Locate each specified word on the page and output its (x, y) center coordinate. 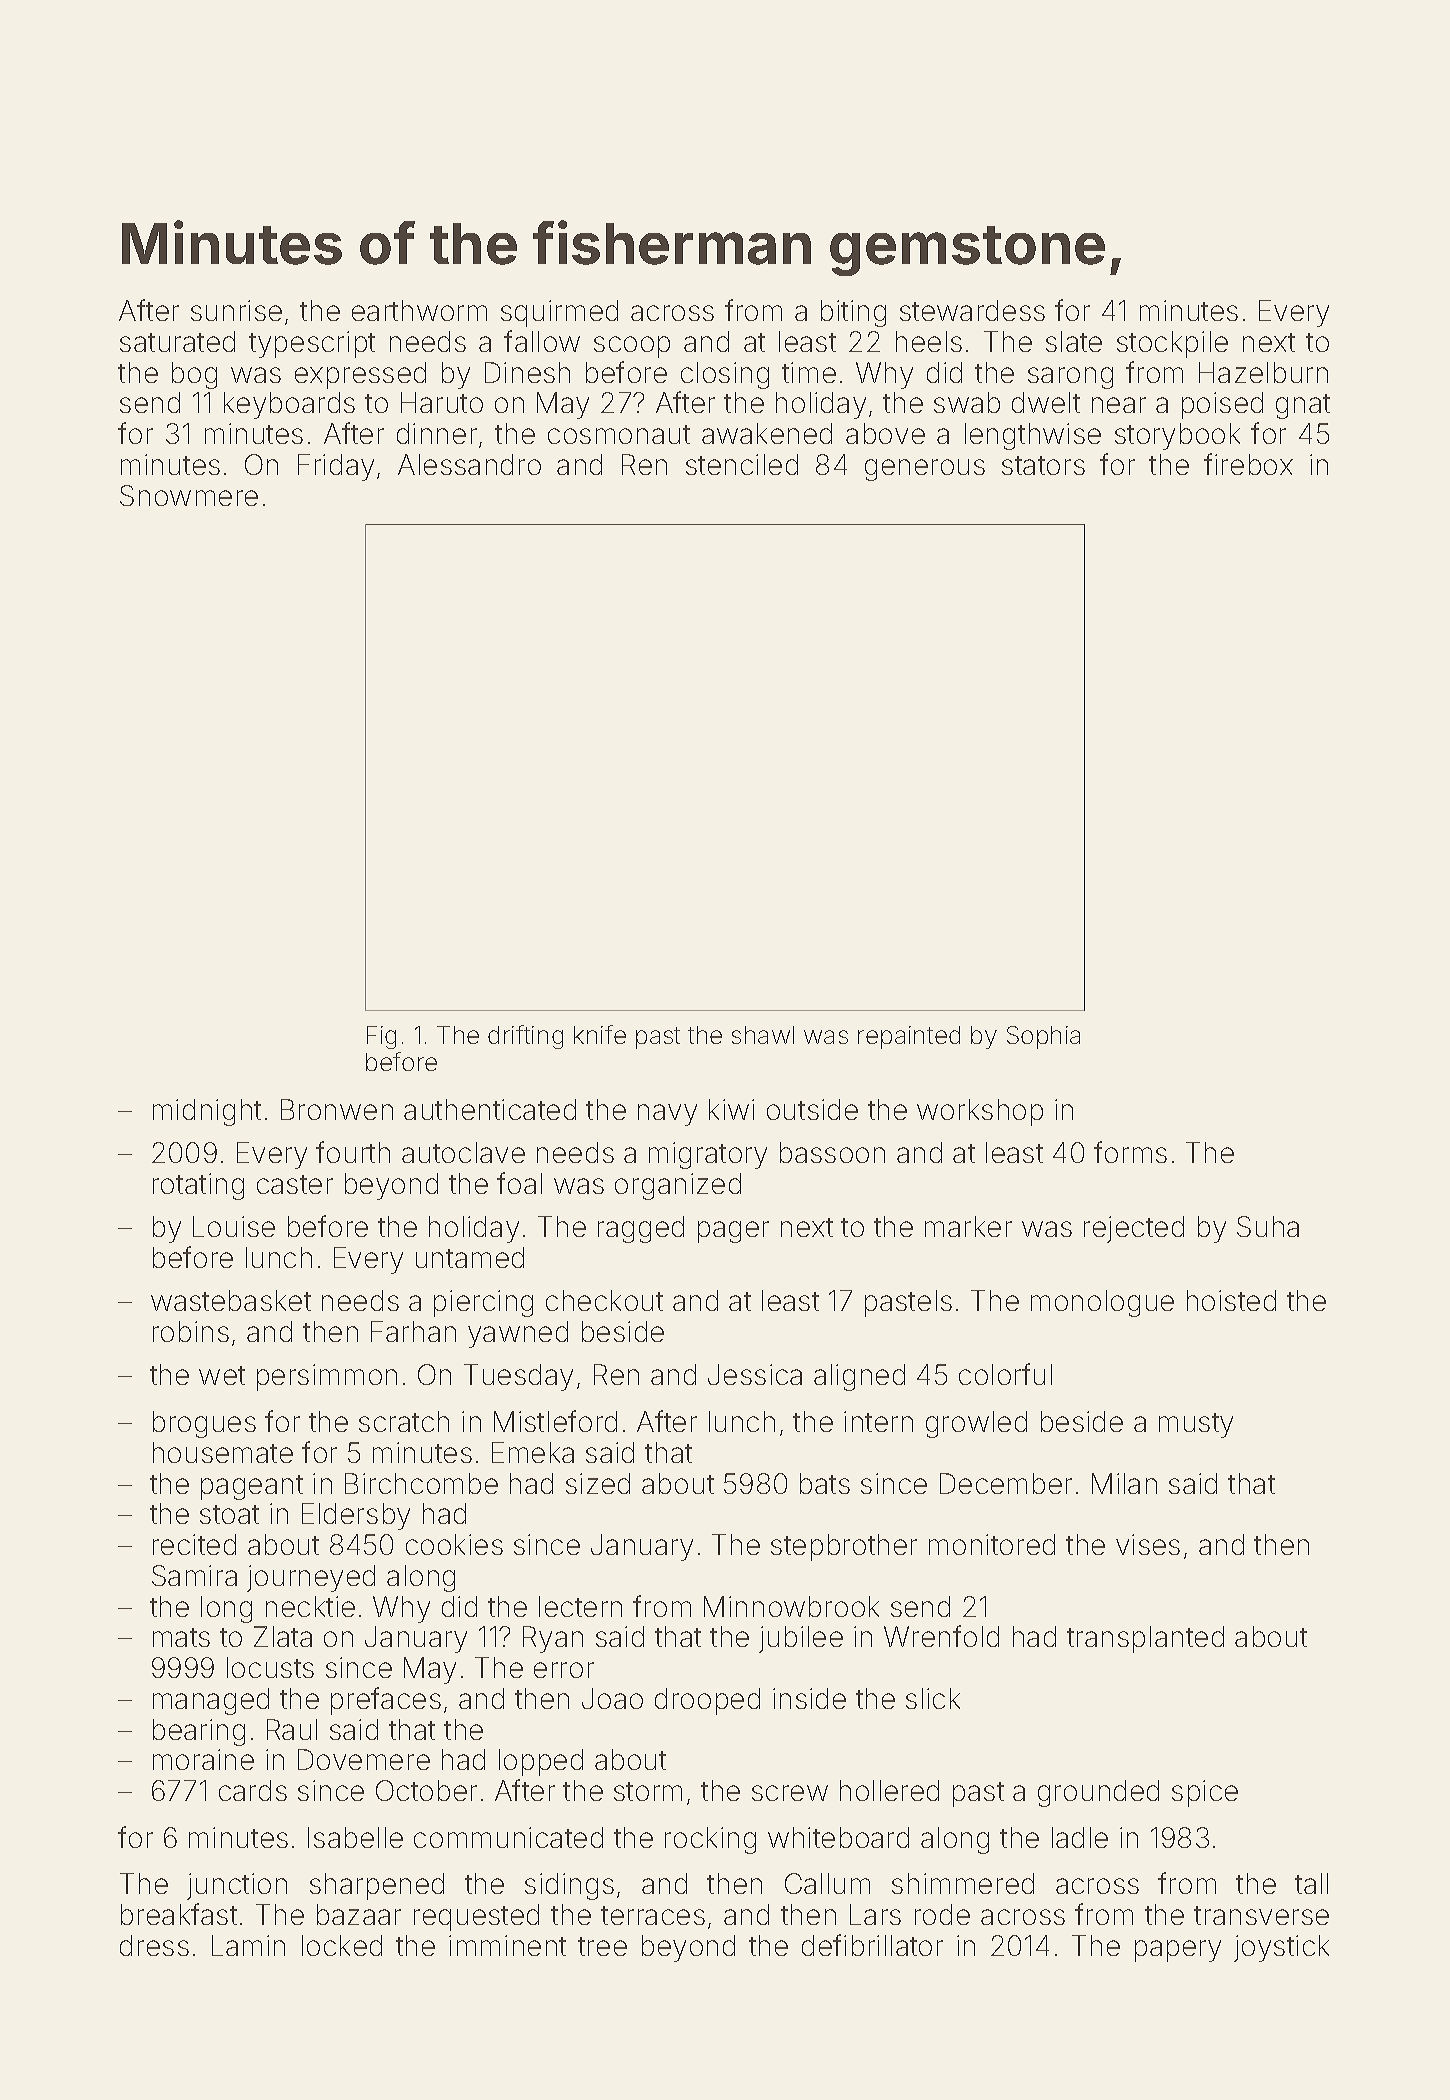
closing (725, 375)
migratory (708, 1155)
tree (602, 1946)
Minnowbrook (791, 1606)
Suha (1268, 1226)
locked (342, 1945)
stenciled (742, 464)
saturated (177, 341)
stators (1043, 465)
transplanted (1145, 1639)
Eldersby (356, 1516)
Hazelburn (1263, 372)
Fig (381, 1037)
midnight (207, 1112)
